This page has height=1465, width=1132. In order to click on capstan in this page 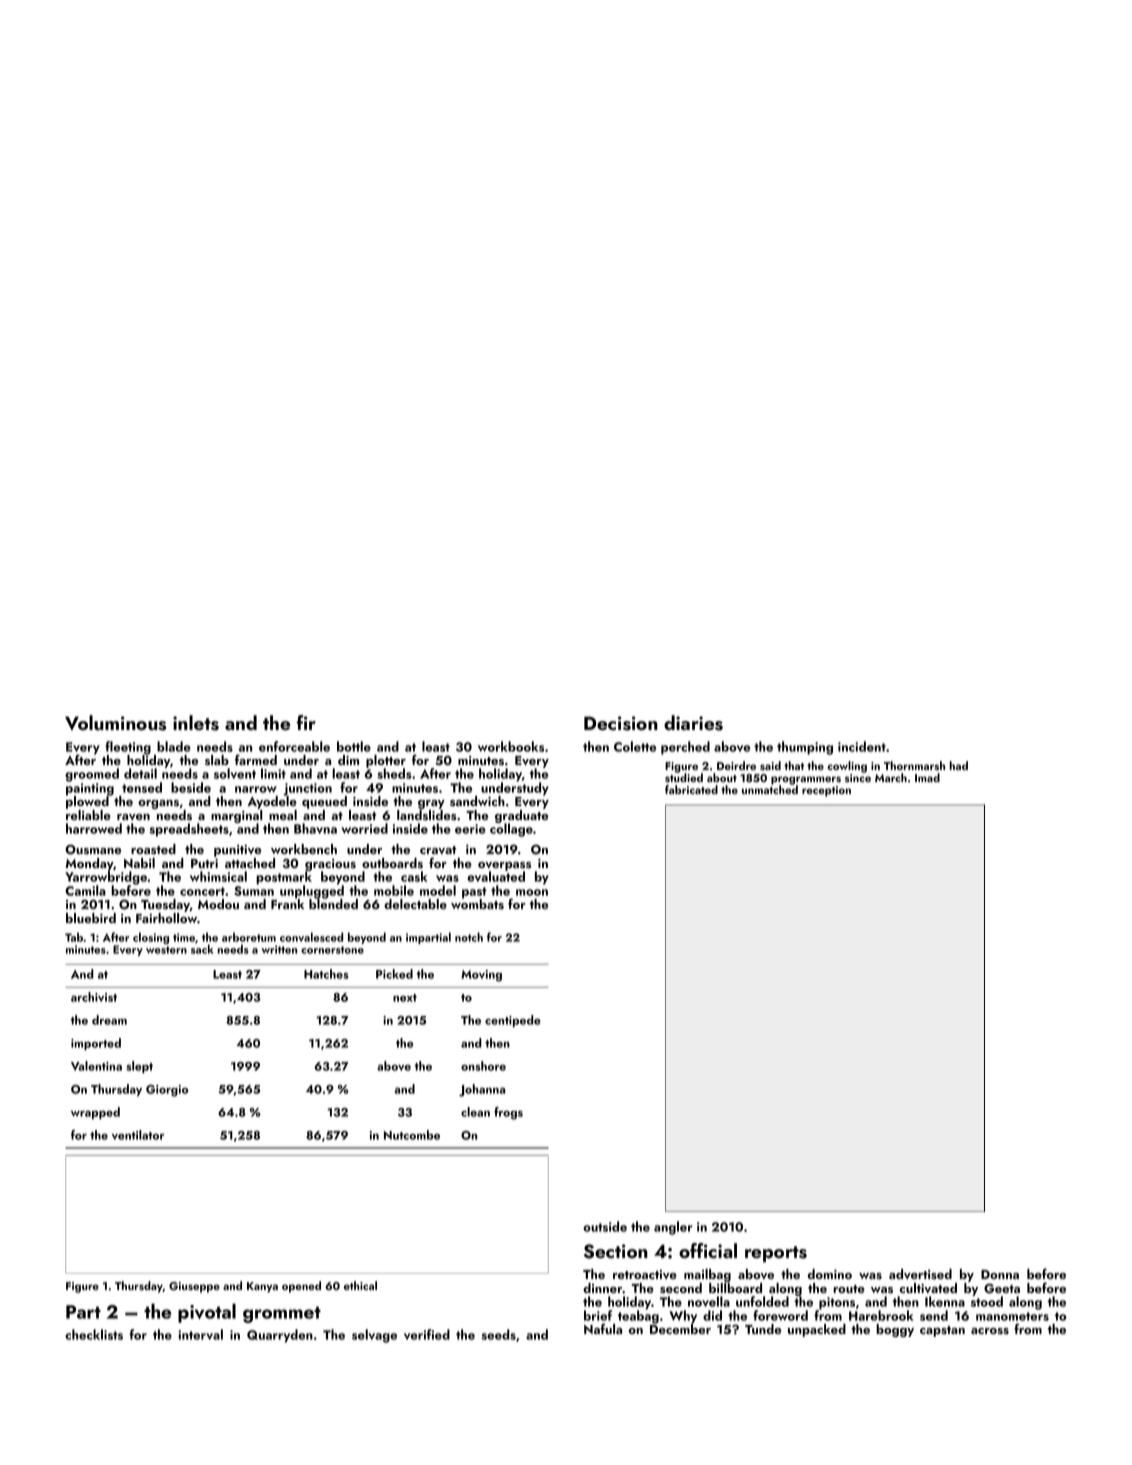, I will do `click(942, 1331)`.
